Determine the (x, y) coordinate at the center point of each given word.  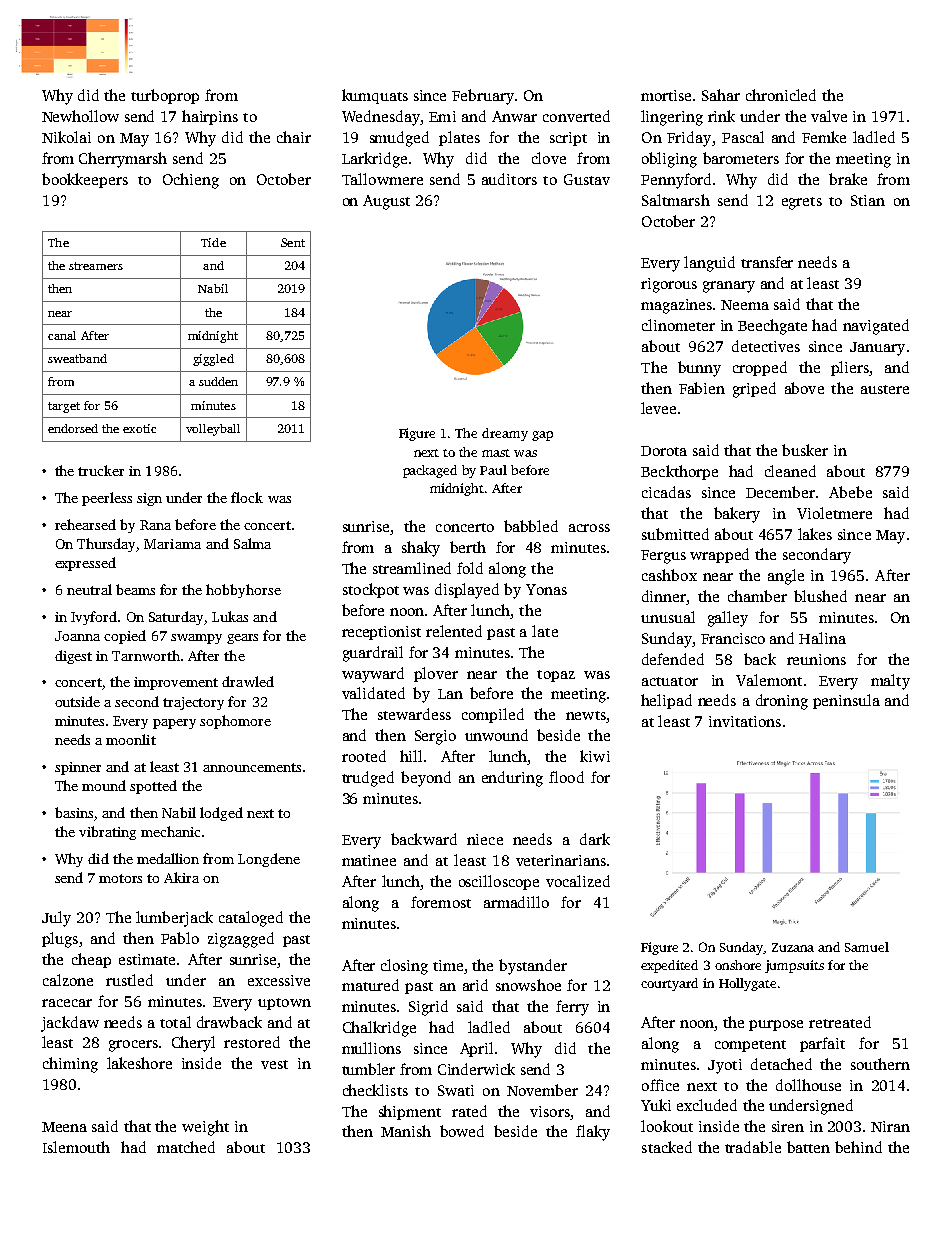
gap (542, 436)
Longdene (269, 860)
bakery (737, 515)
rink (721, 116)
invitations (745, 721)
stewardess (414, 714)
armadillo (516, 902)
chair (294, 137)
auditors (509, 179)
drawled (248, 681)
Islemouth (76, 1147)
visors (550, 1111)
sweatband (77, 358)
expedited (669, 966)
